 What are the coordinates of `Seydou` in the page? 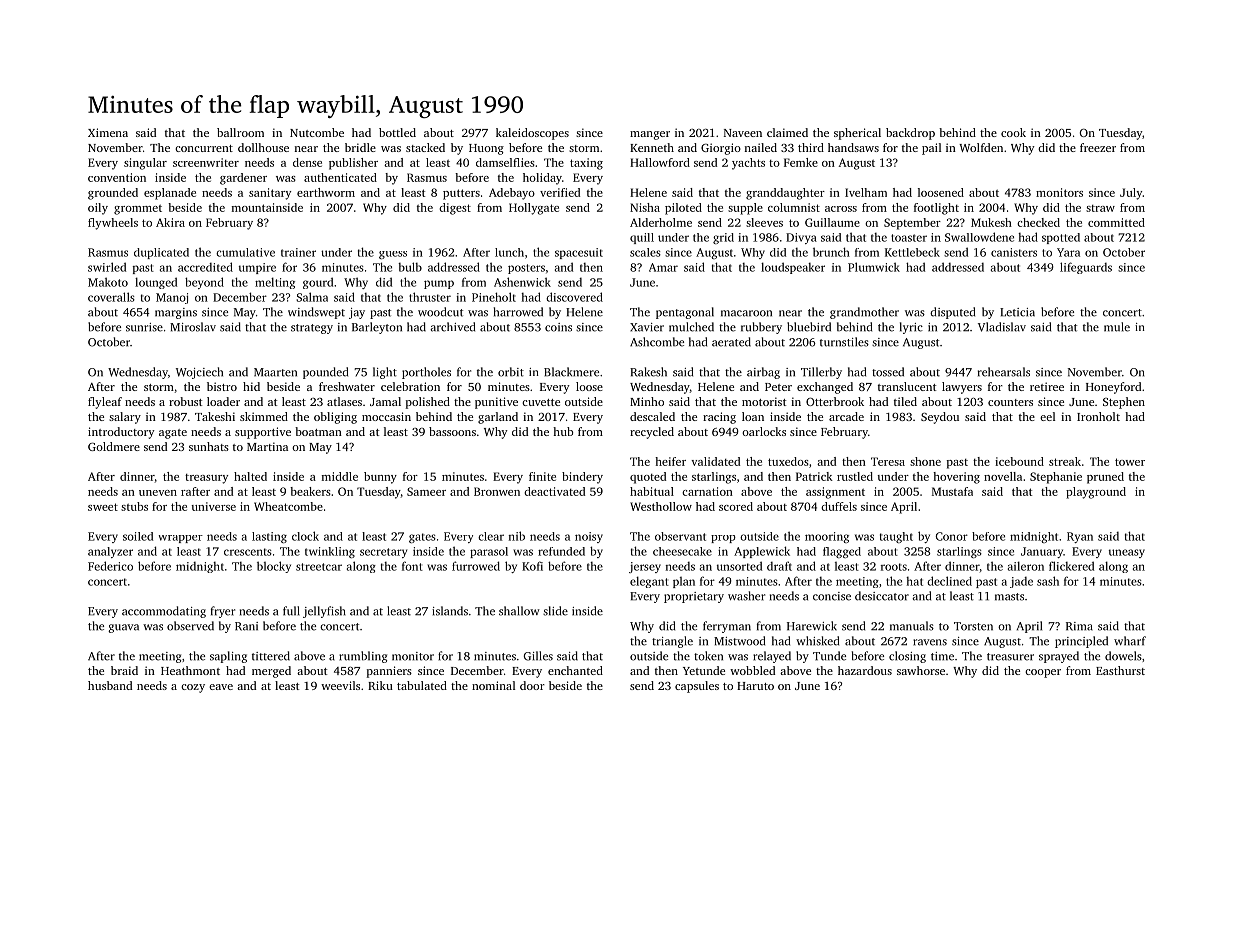 It's located at (940, 418).
